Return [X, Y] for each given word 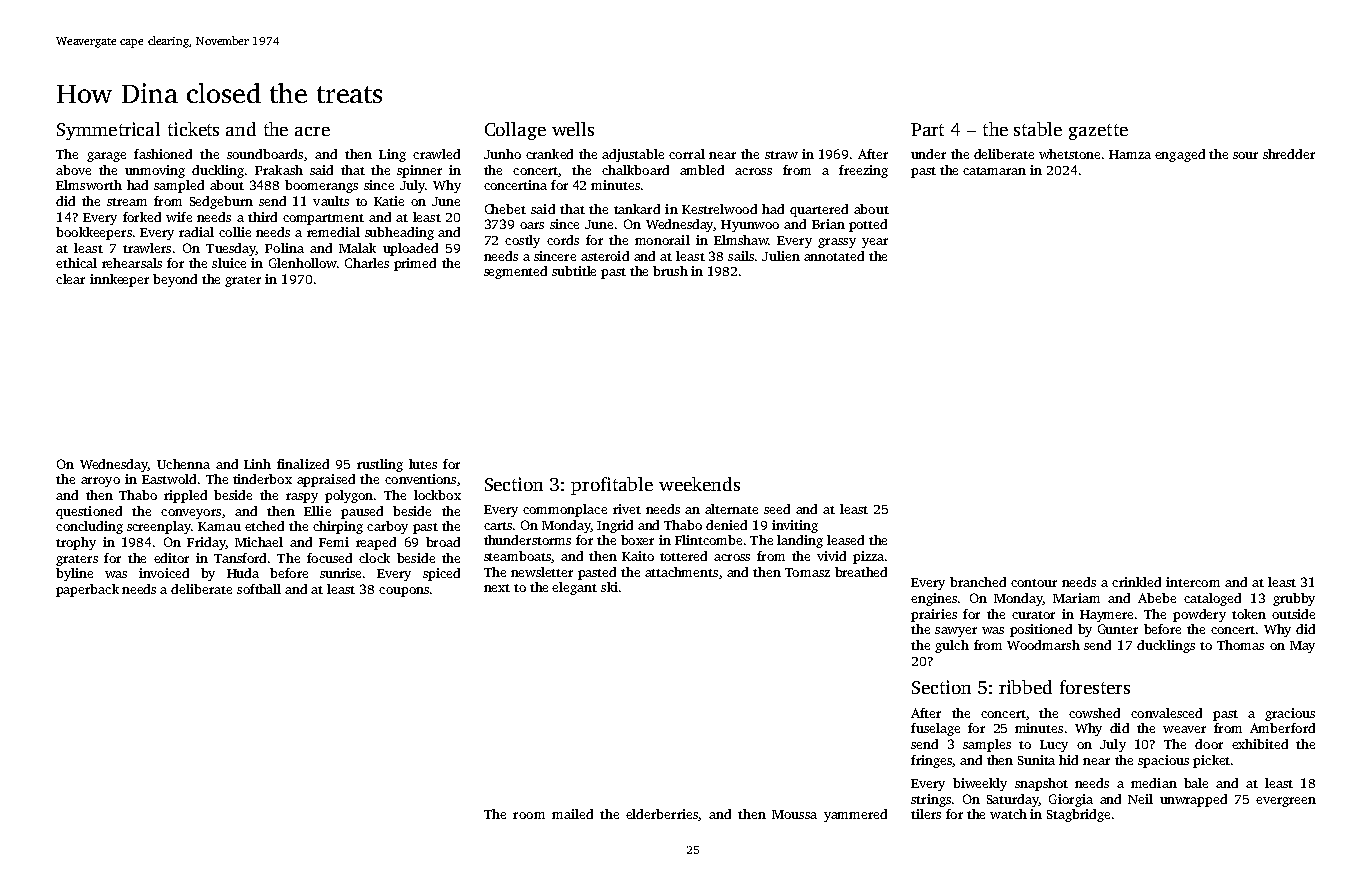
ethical [76, 263]
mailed [572, 814]
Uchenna [183, 464]
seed [777, 509]
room [529, 815]
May [1302, 647]
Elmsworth [89, 185]
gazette [1098, 132]
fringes [931, 761]
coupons [404, 592]
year [875, 243]
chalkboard [635, 170]
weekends [699, 484]
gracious [1290, 714]
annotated [834, 256]
